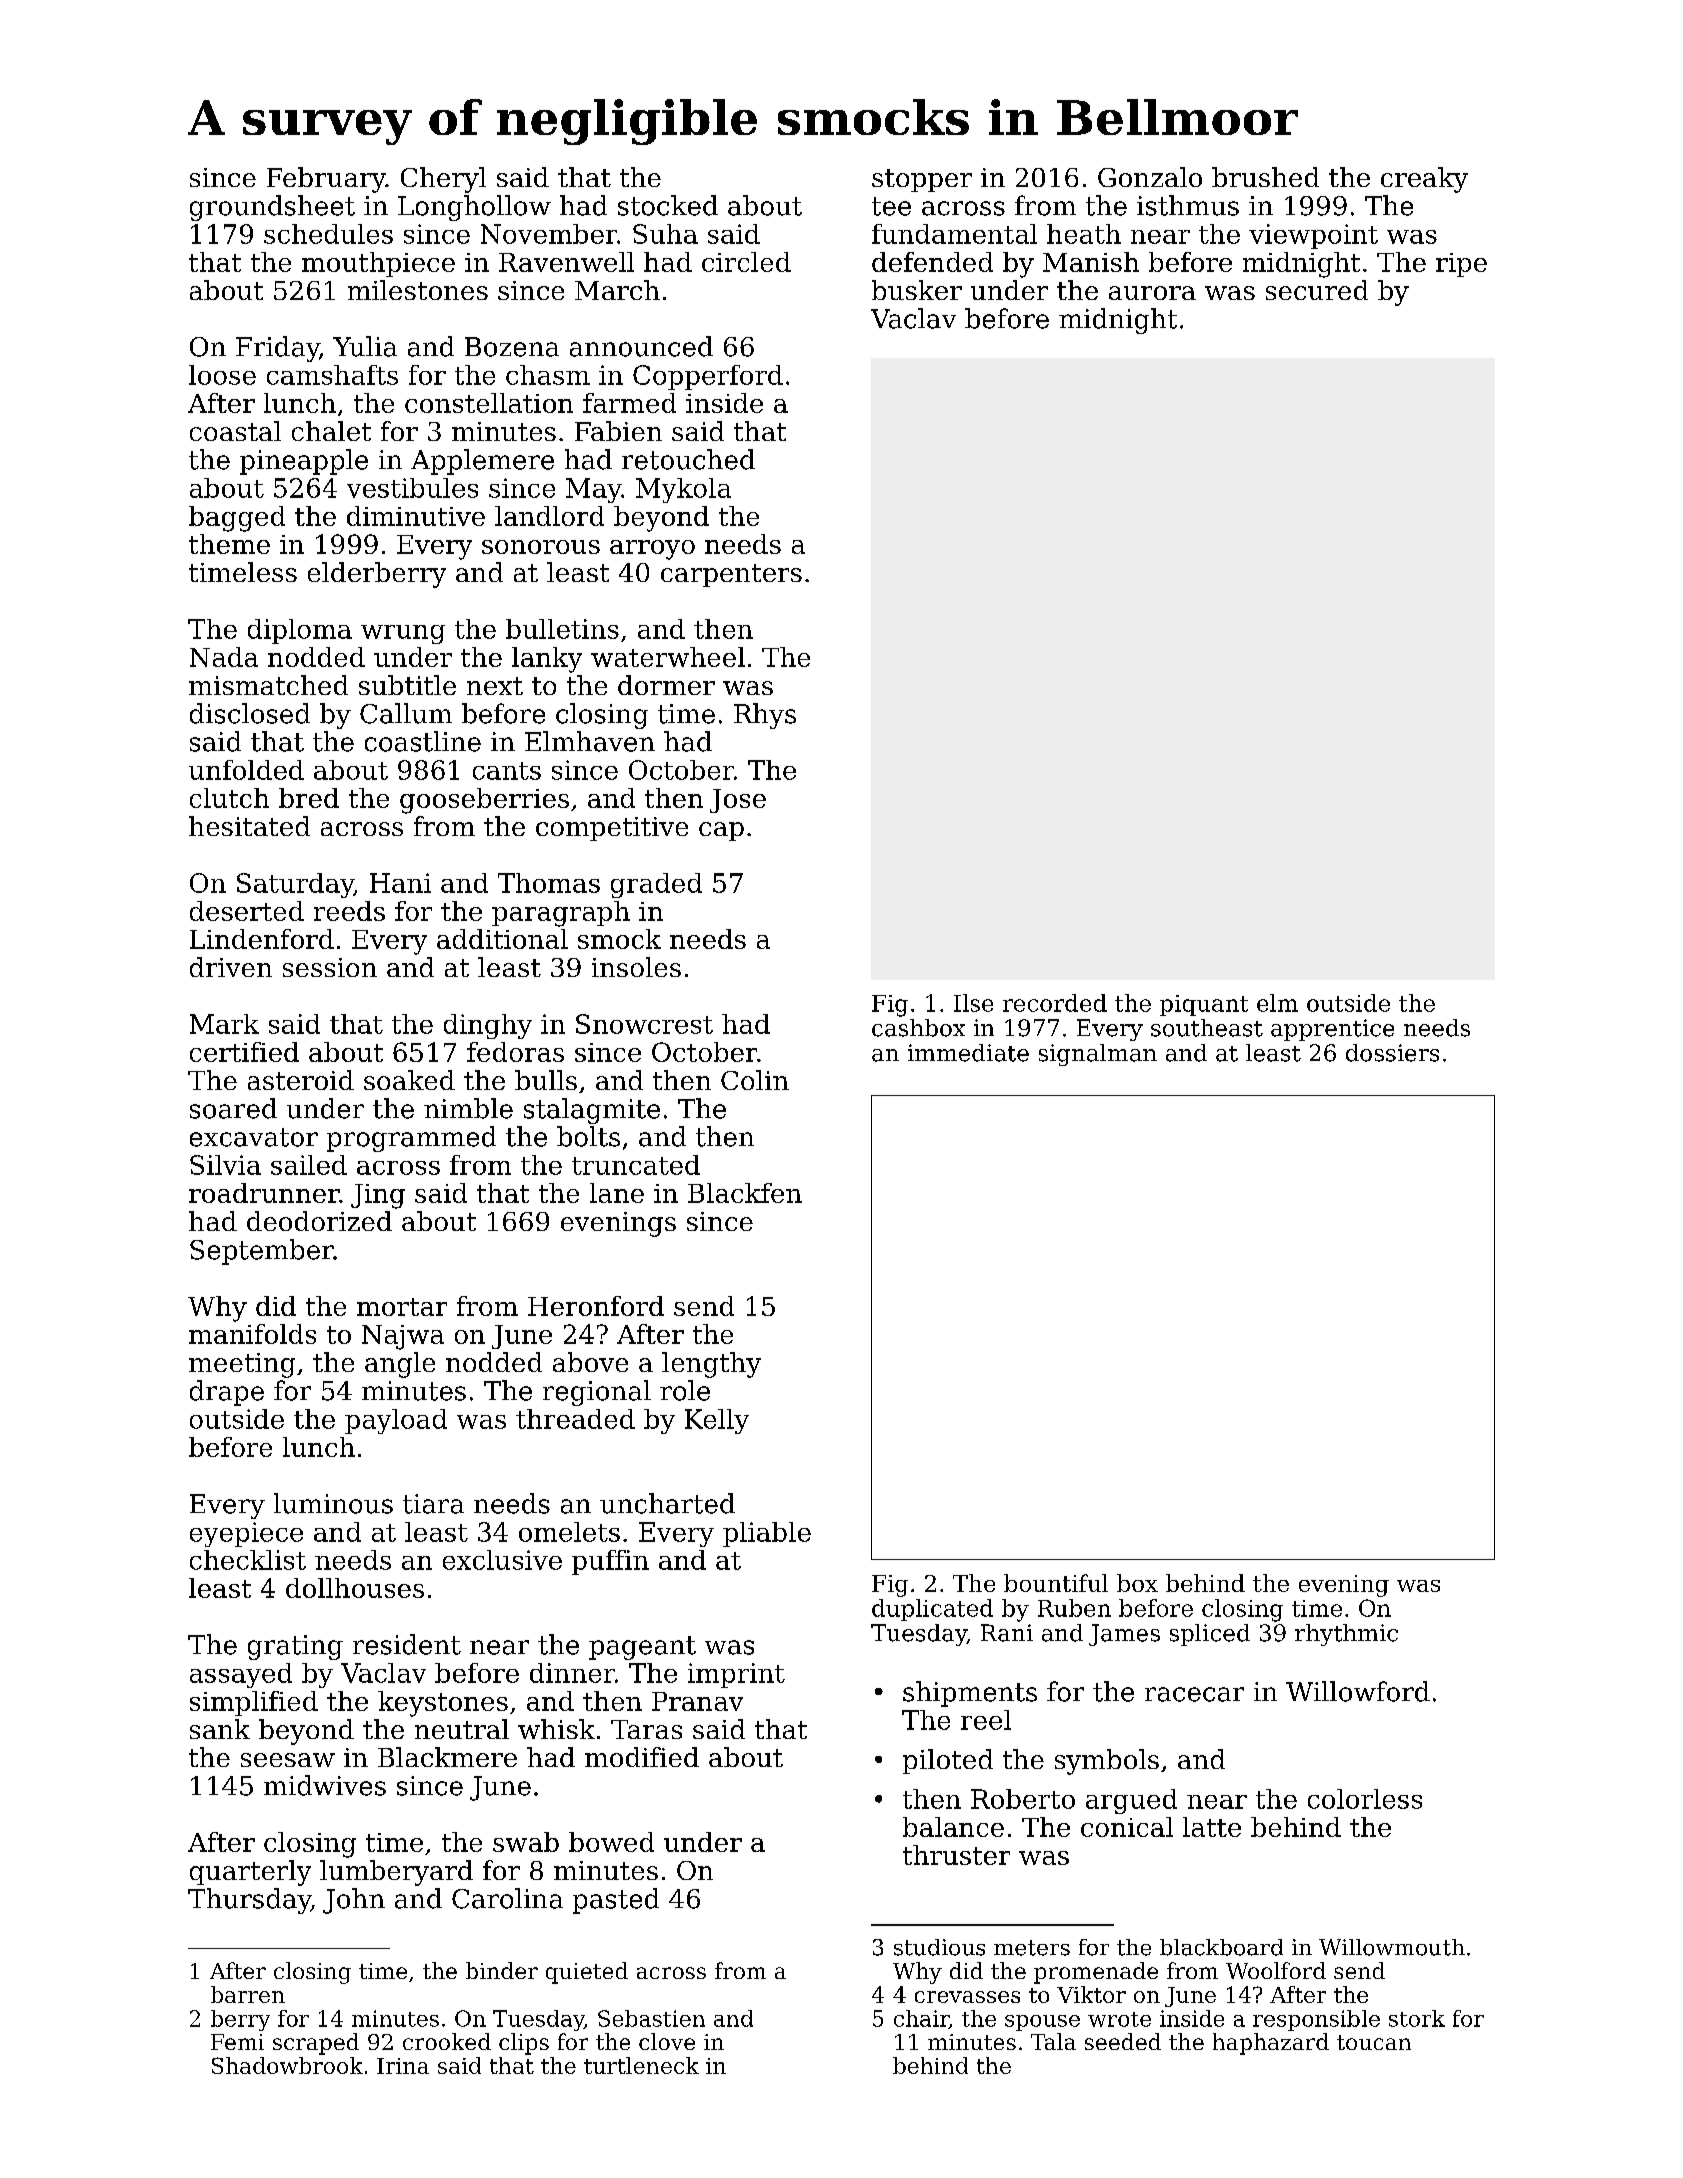  What do you see at coordinates (418, 290) in the screenshot?
I see `milestones` at bounding box center [418, 290].
